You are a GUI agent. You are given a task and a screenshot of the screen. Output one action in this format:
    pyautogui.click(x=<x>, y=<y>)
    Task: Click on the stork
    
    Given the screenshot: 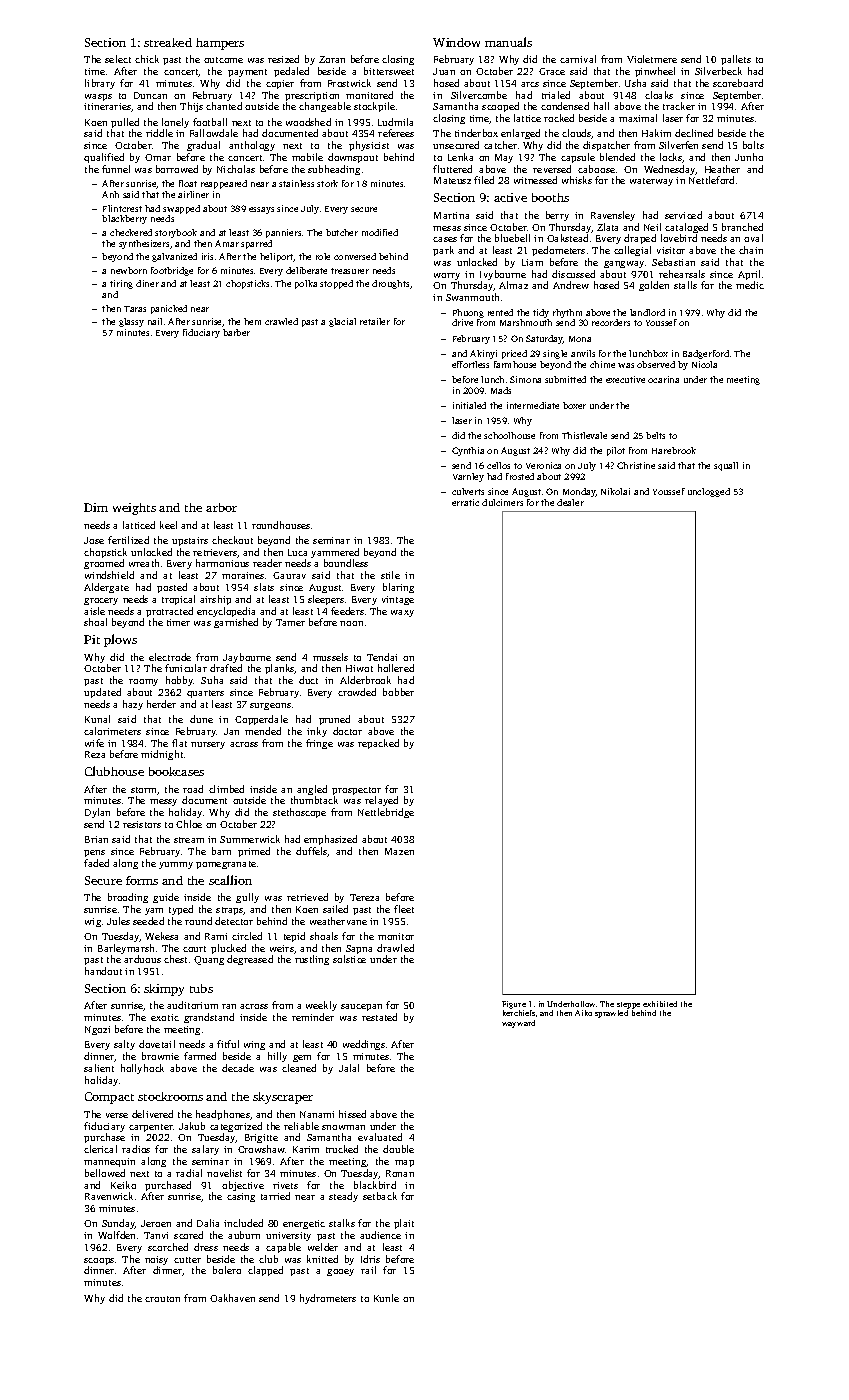 What is the action you would take?
    pyautogui.click(x=327, y=183)
